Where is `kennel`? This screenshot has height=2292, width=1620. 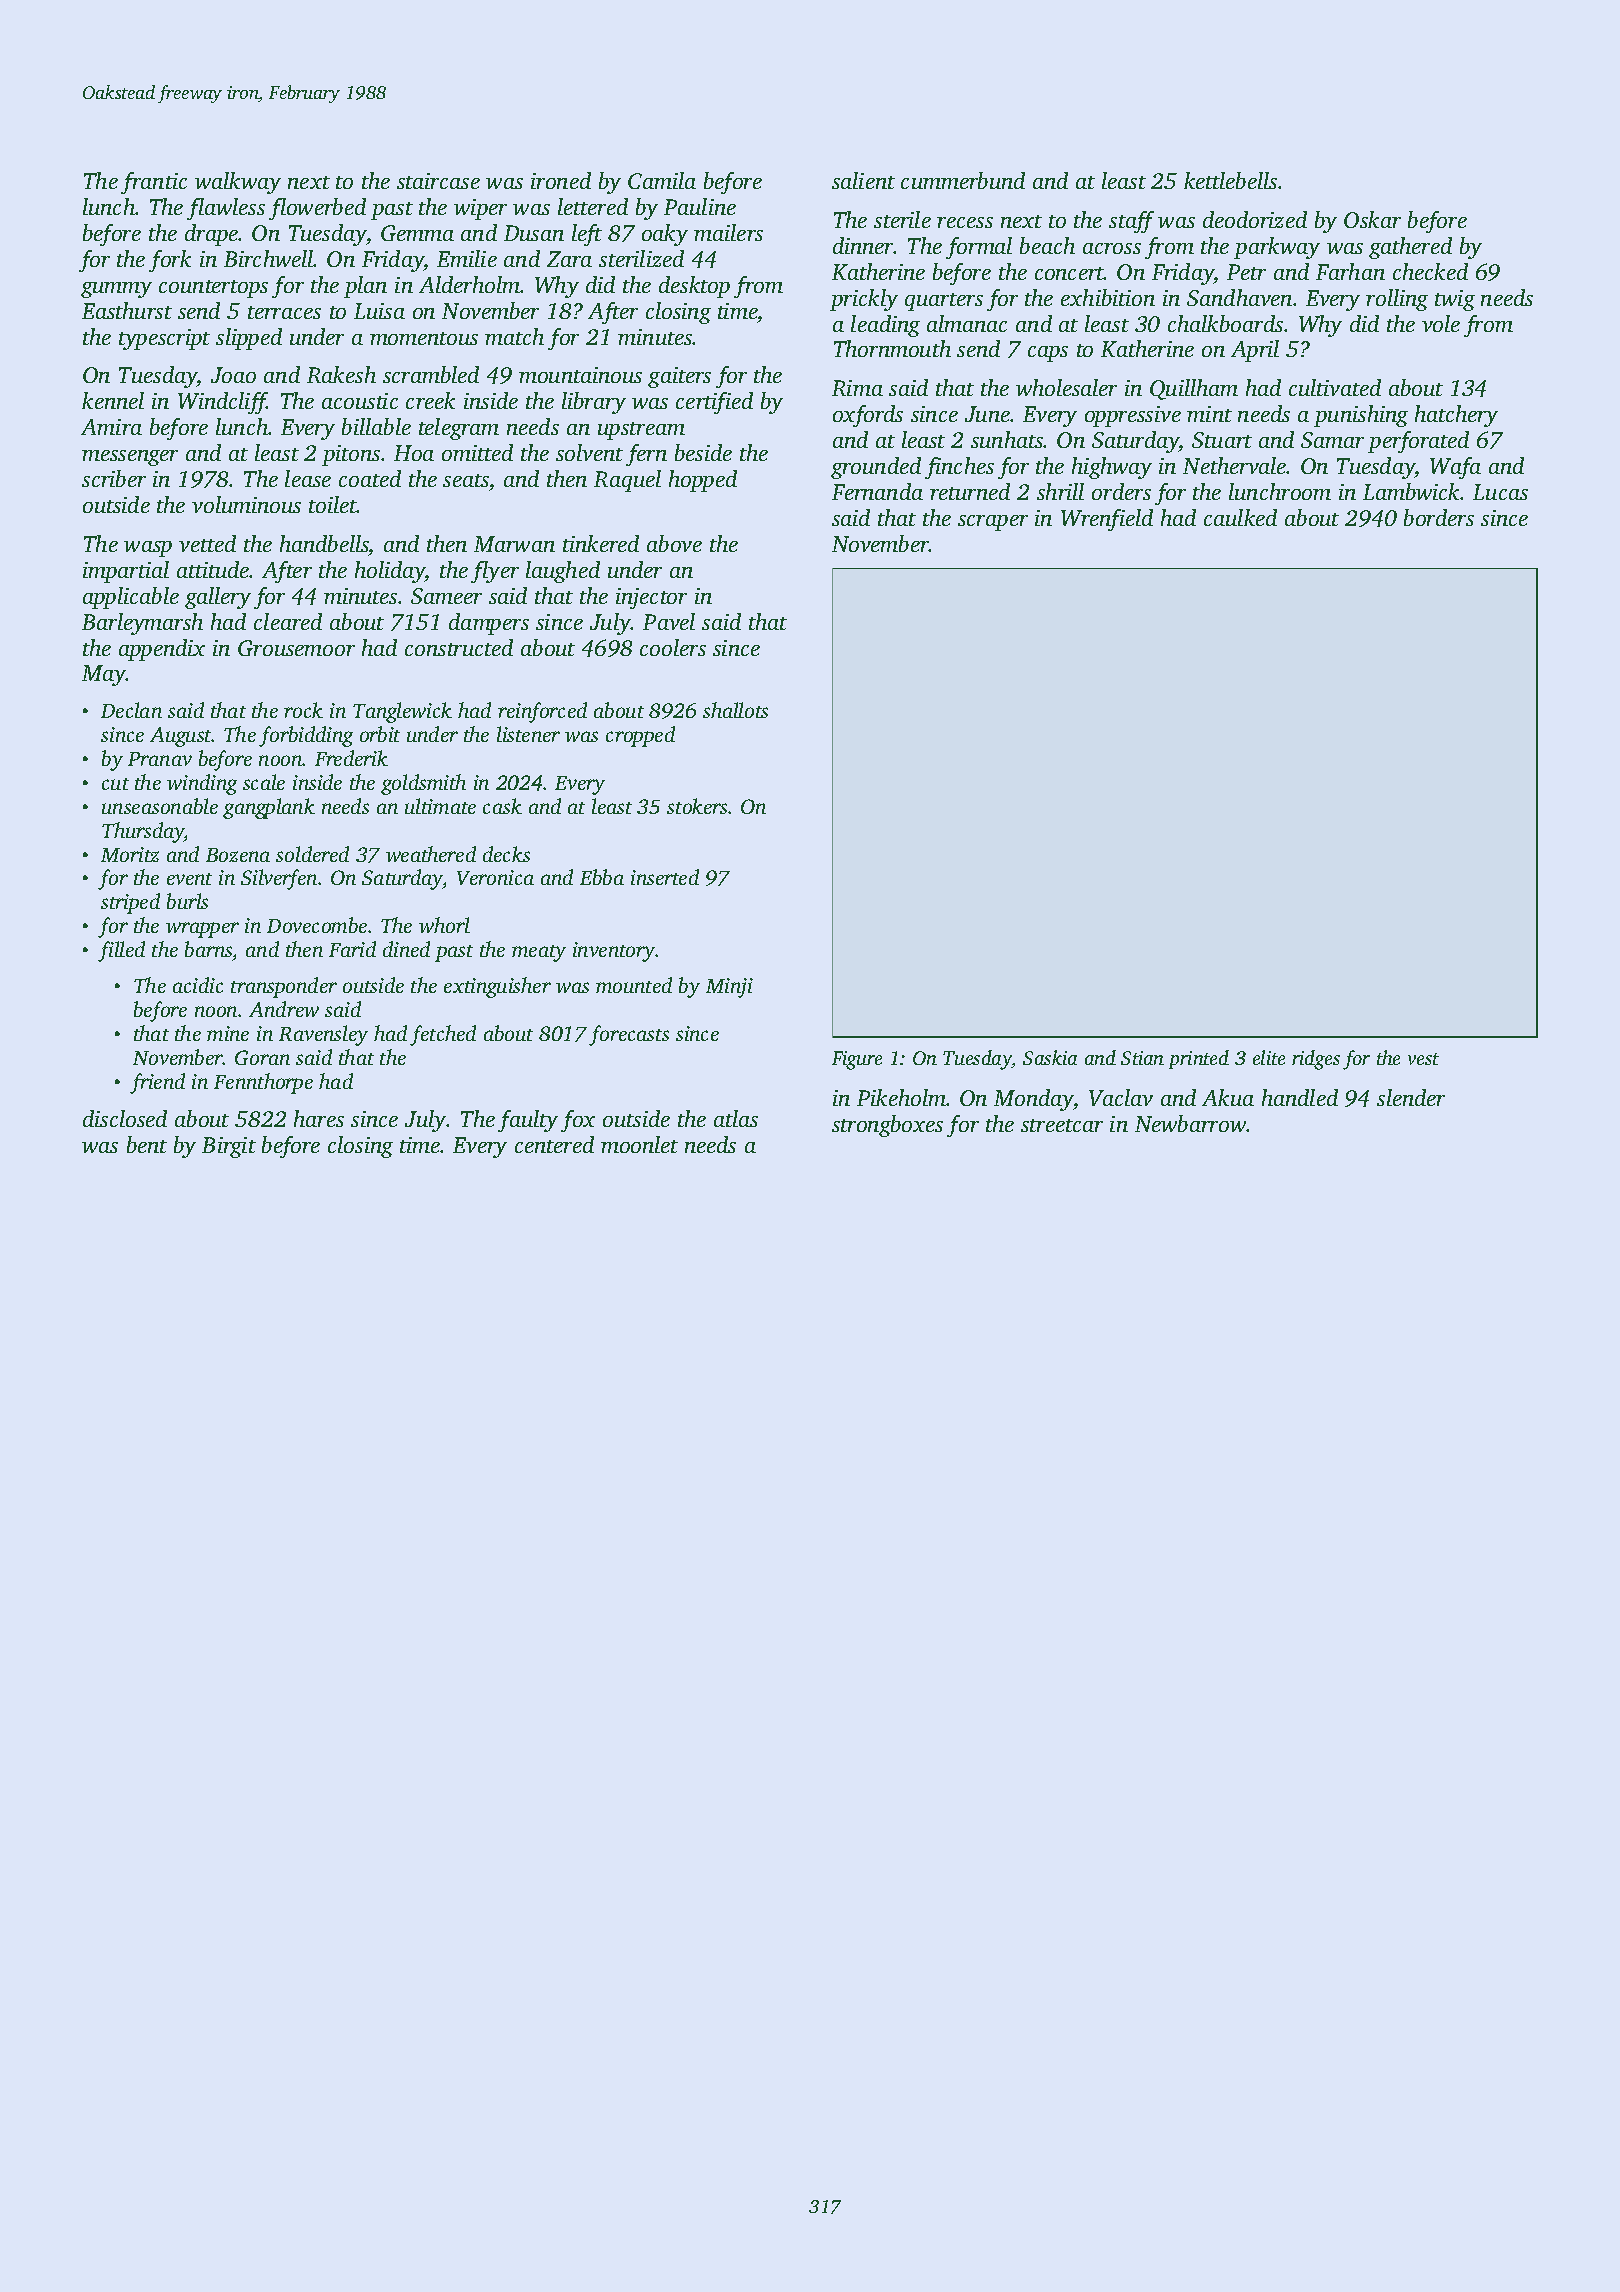
kennel is located at coordinates (113, 400).
